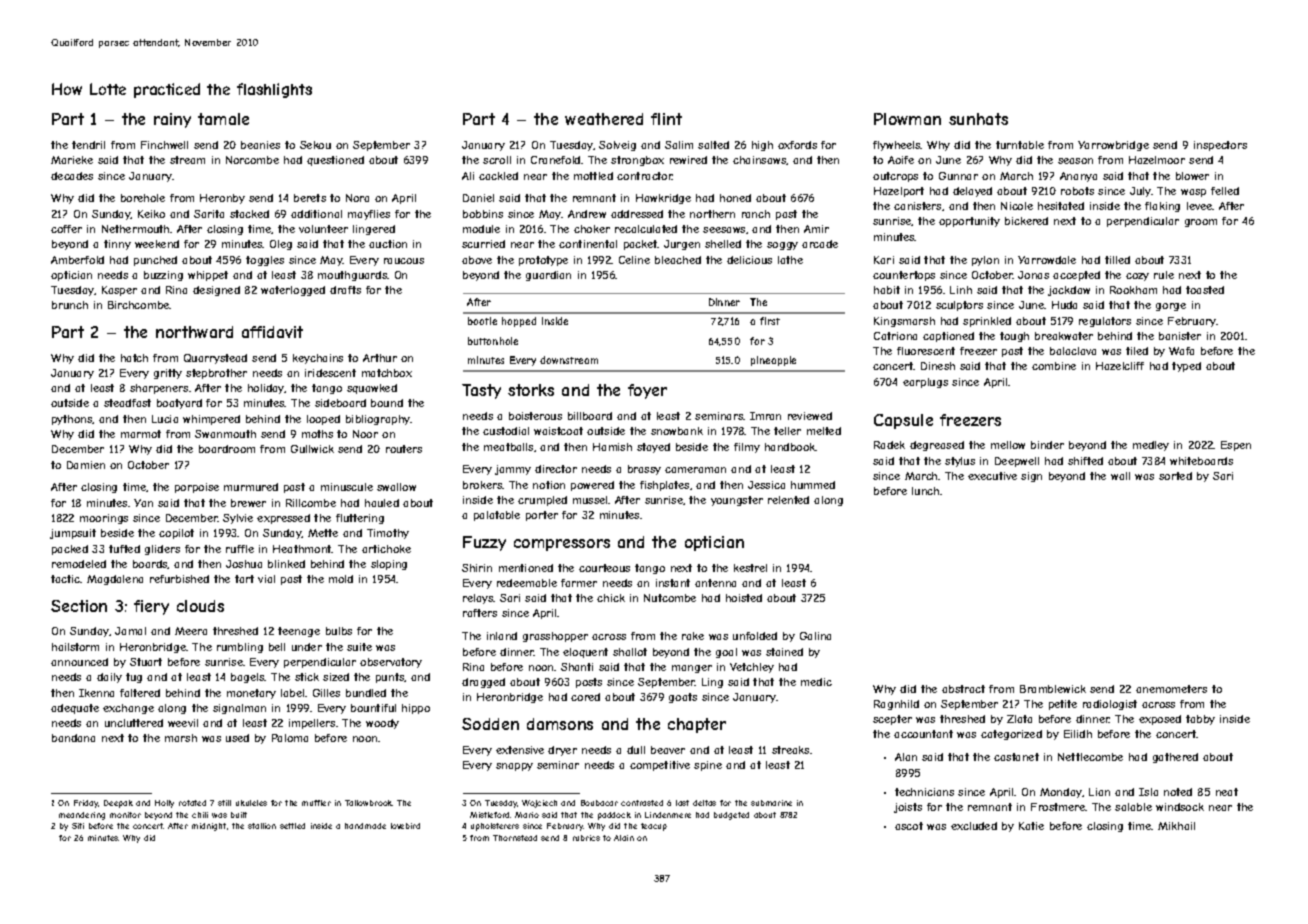 The image size is (1308, 924). Describe the element at coordinates (382, 724) in the page. I see `woody` at that location.
